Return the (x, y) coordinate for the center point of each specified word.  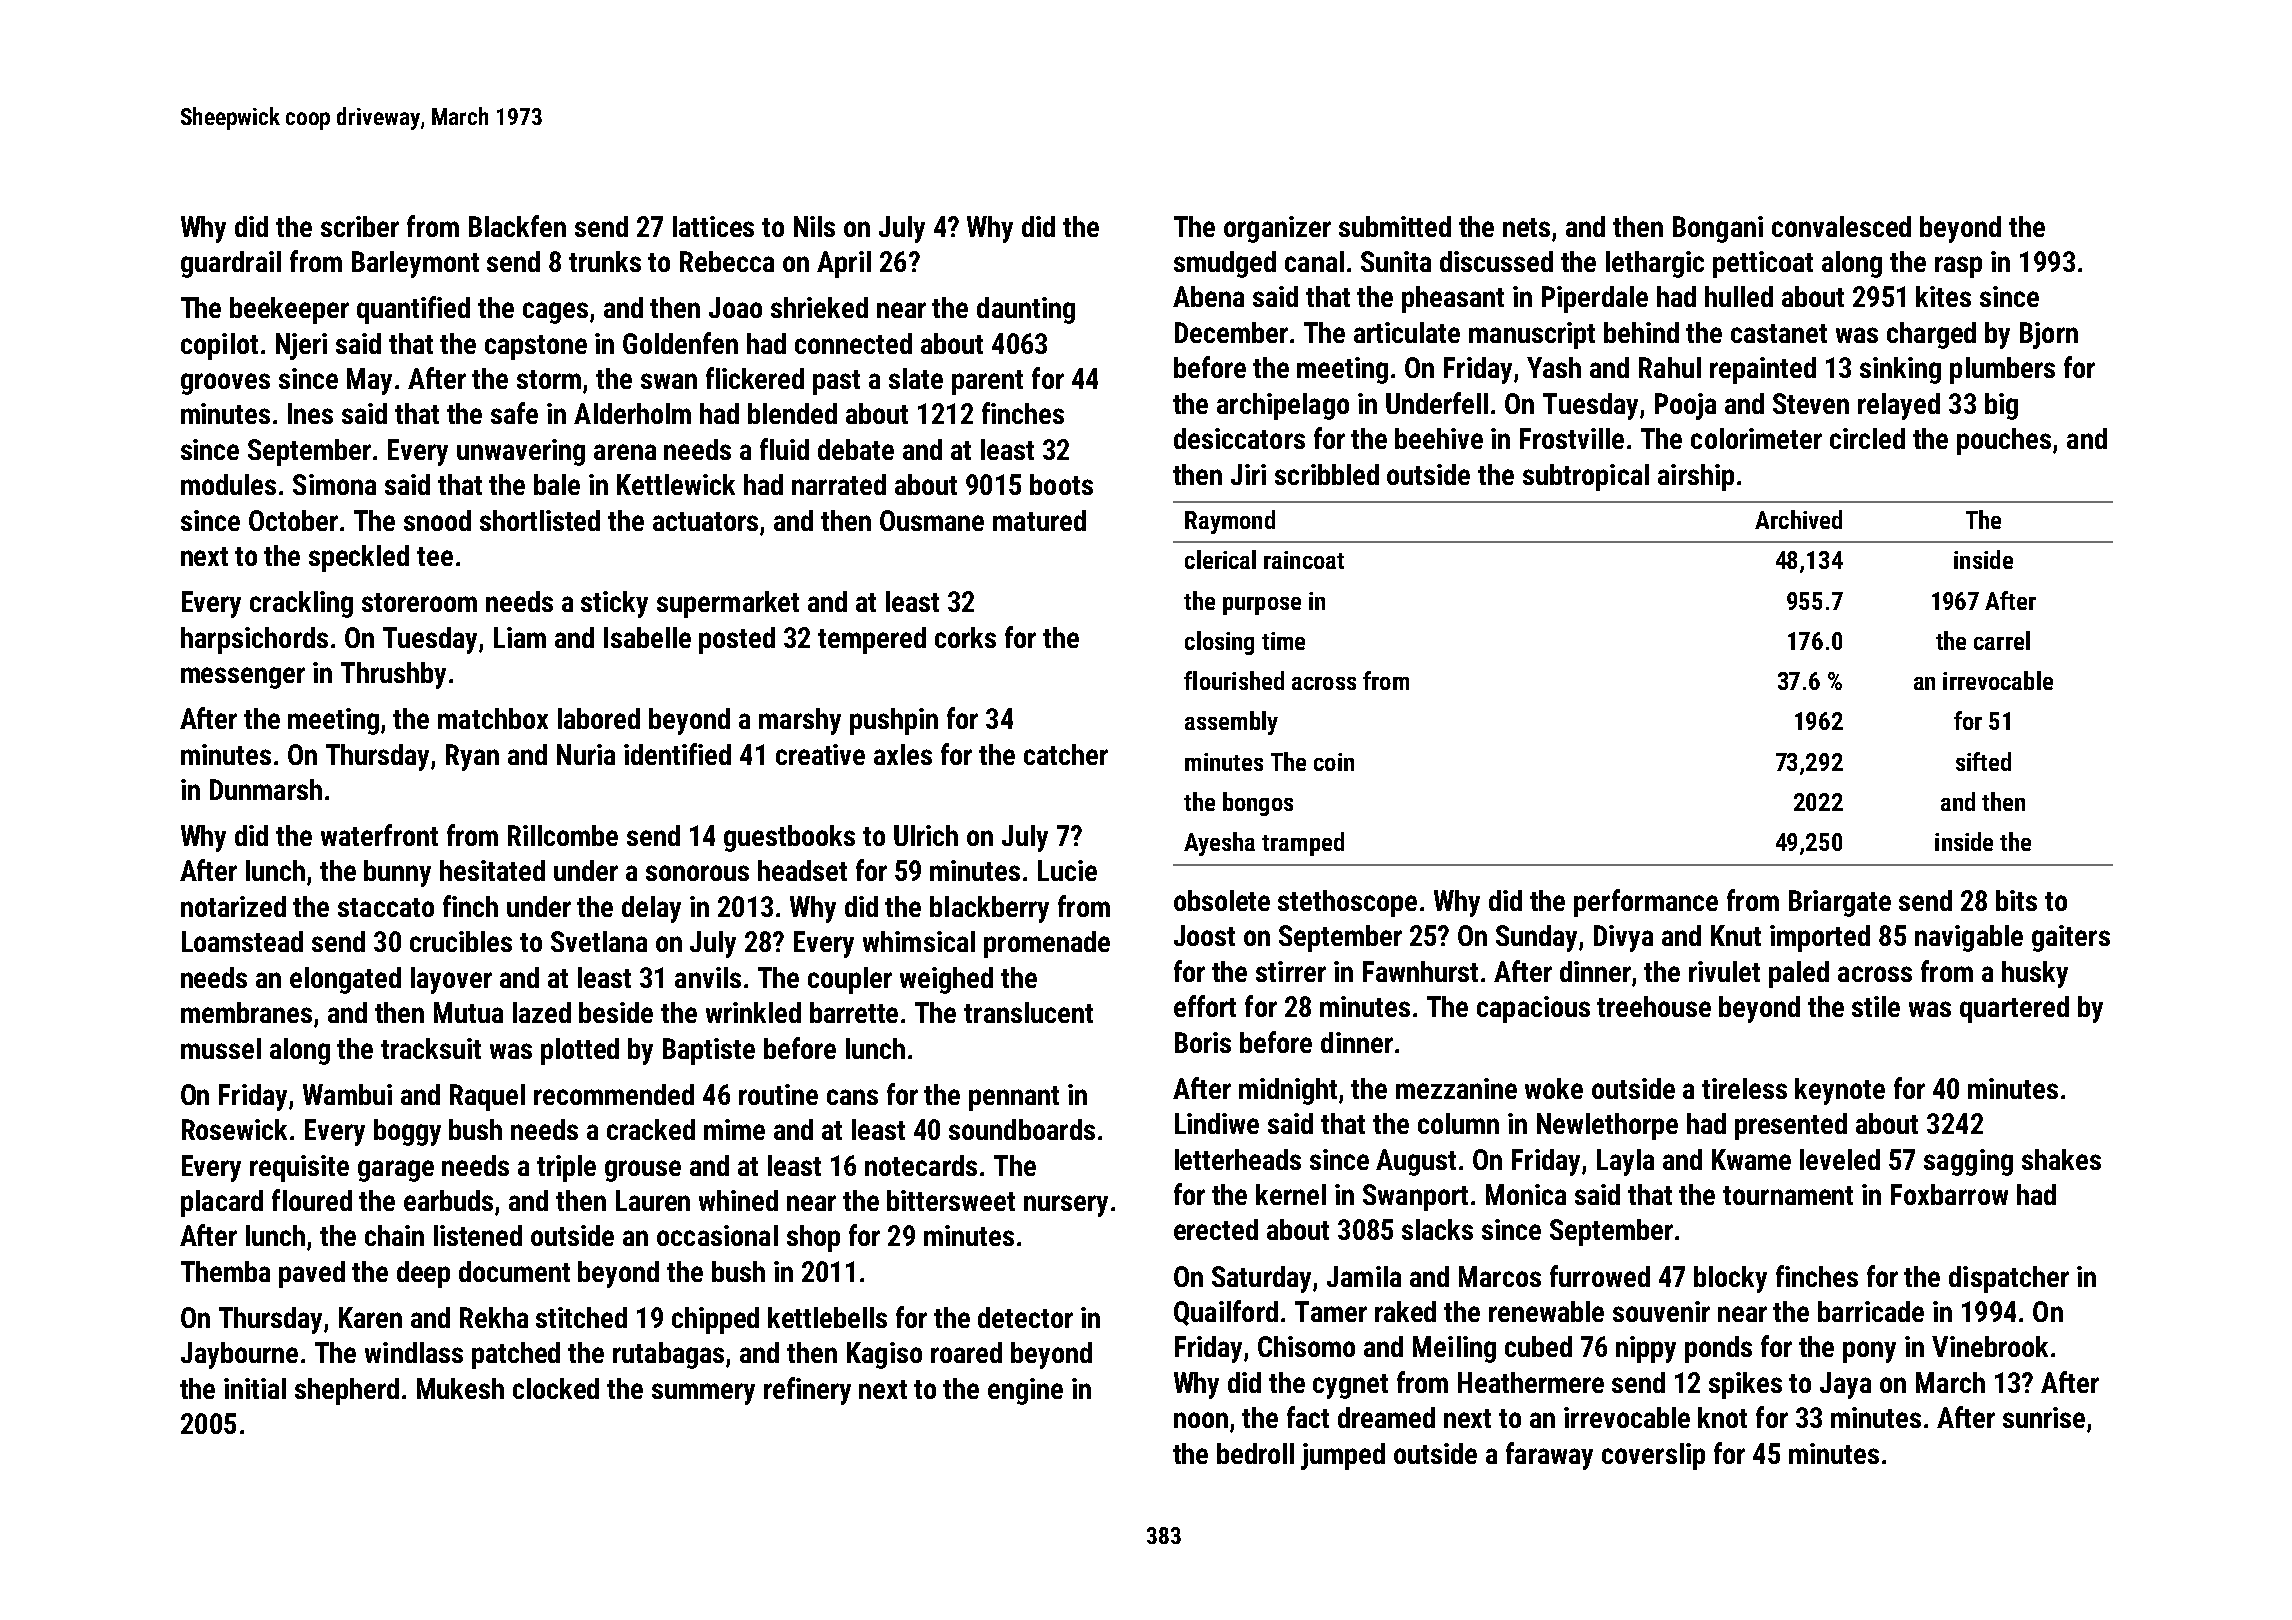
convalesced (1841, 226)
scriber (360, 226)
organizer (1277, 229)
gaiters (2071, 938)
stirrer (1291, 971)
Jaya (1845, 1385)
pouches (2004, 441)
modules (228, 484)
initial (255, 1388)
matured (1039, 520)
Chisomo (1306, 1346)
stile (1876, 1006)
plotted (580, 1051)
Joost (1204, 935)
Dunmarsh (266, 789)
